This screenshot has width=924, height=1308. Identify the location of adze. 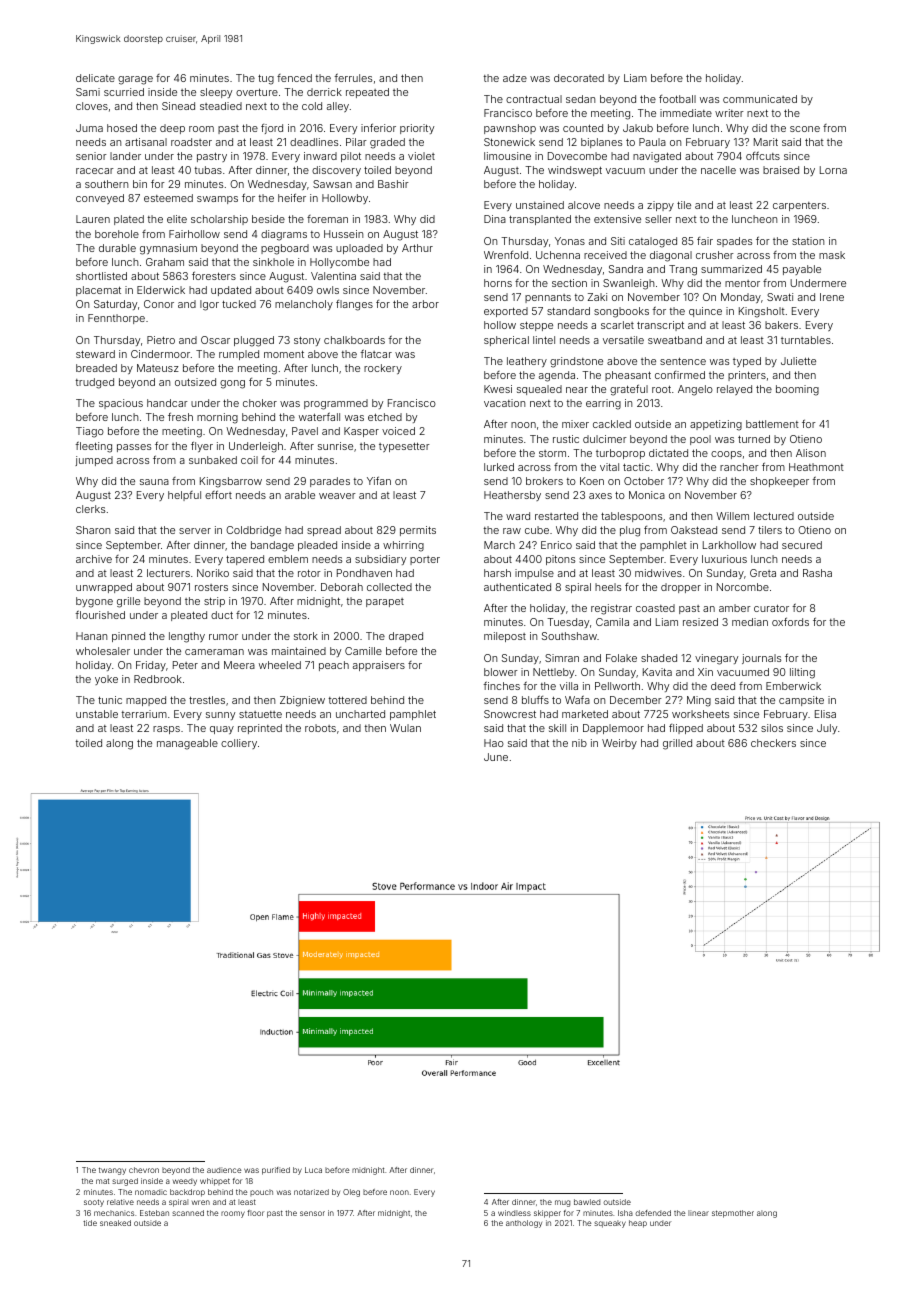
(515, 78).
